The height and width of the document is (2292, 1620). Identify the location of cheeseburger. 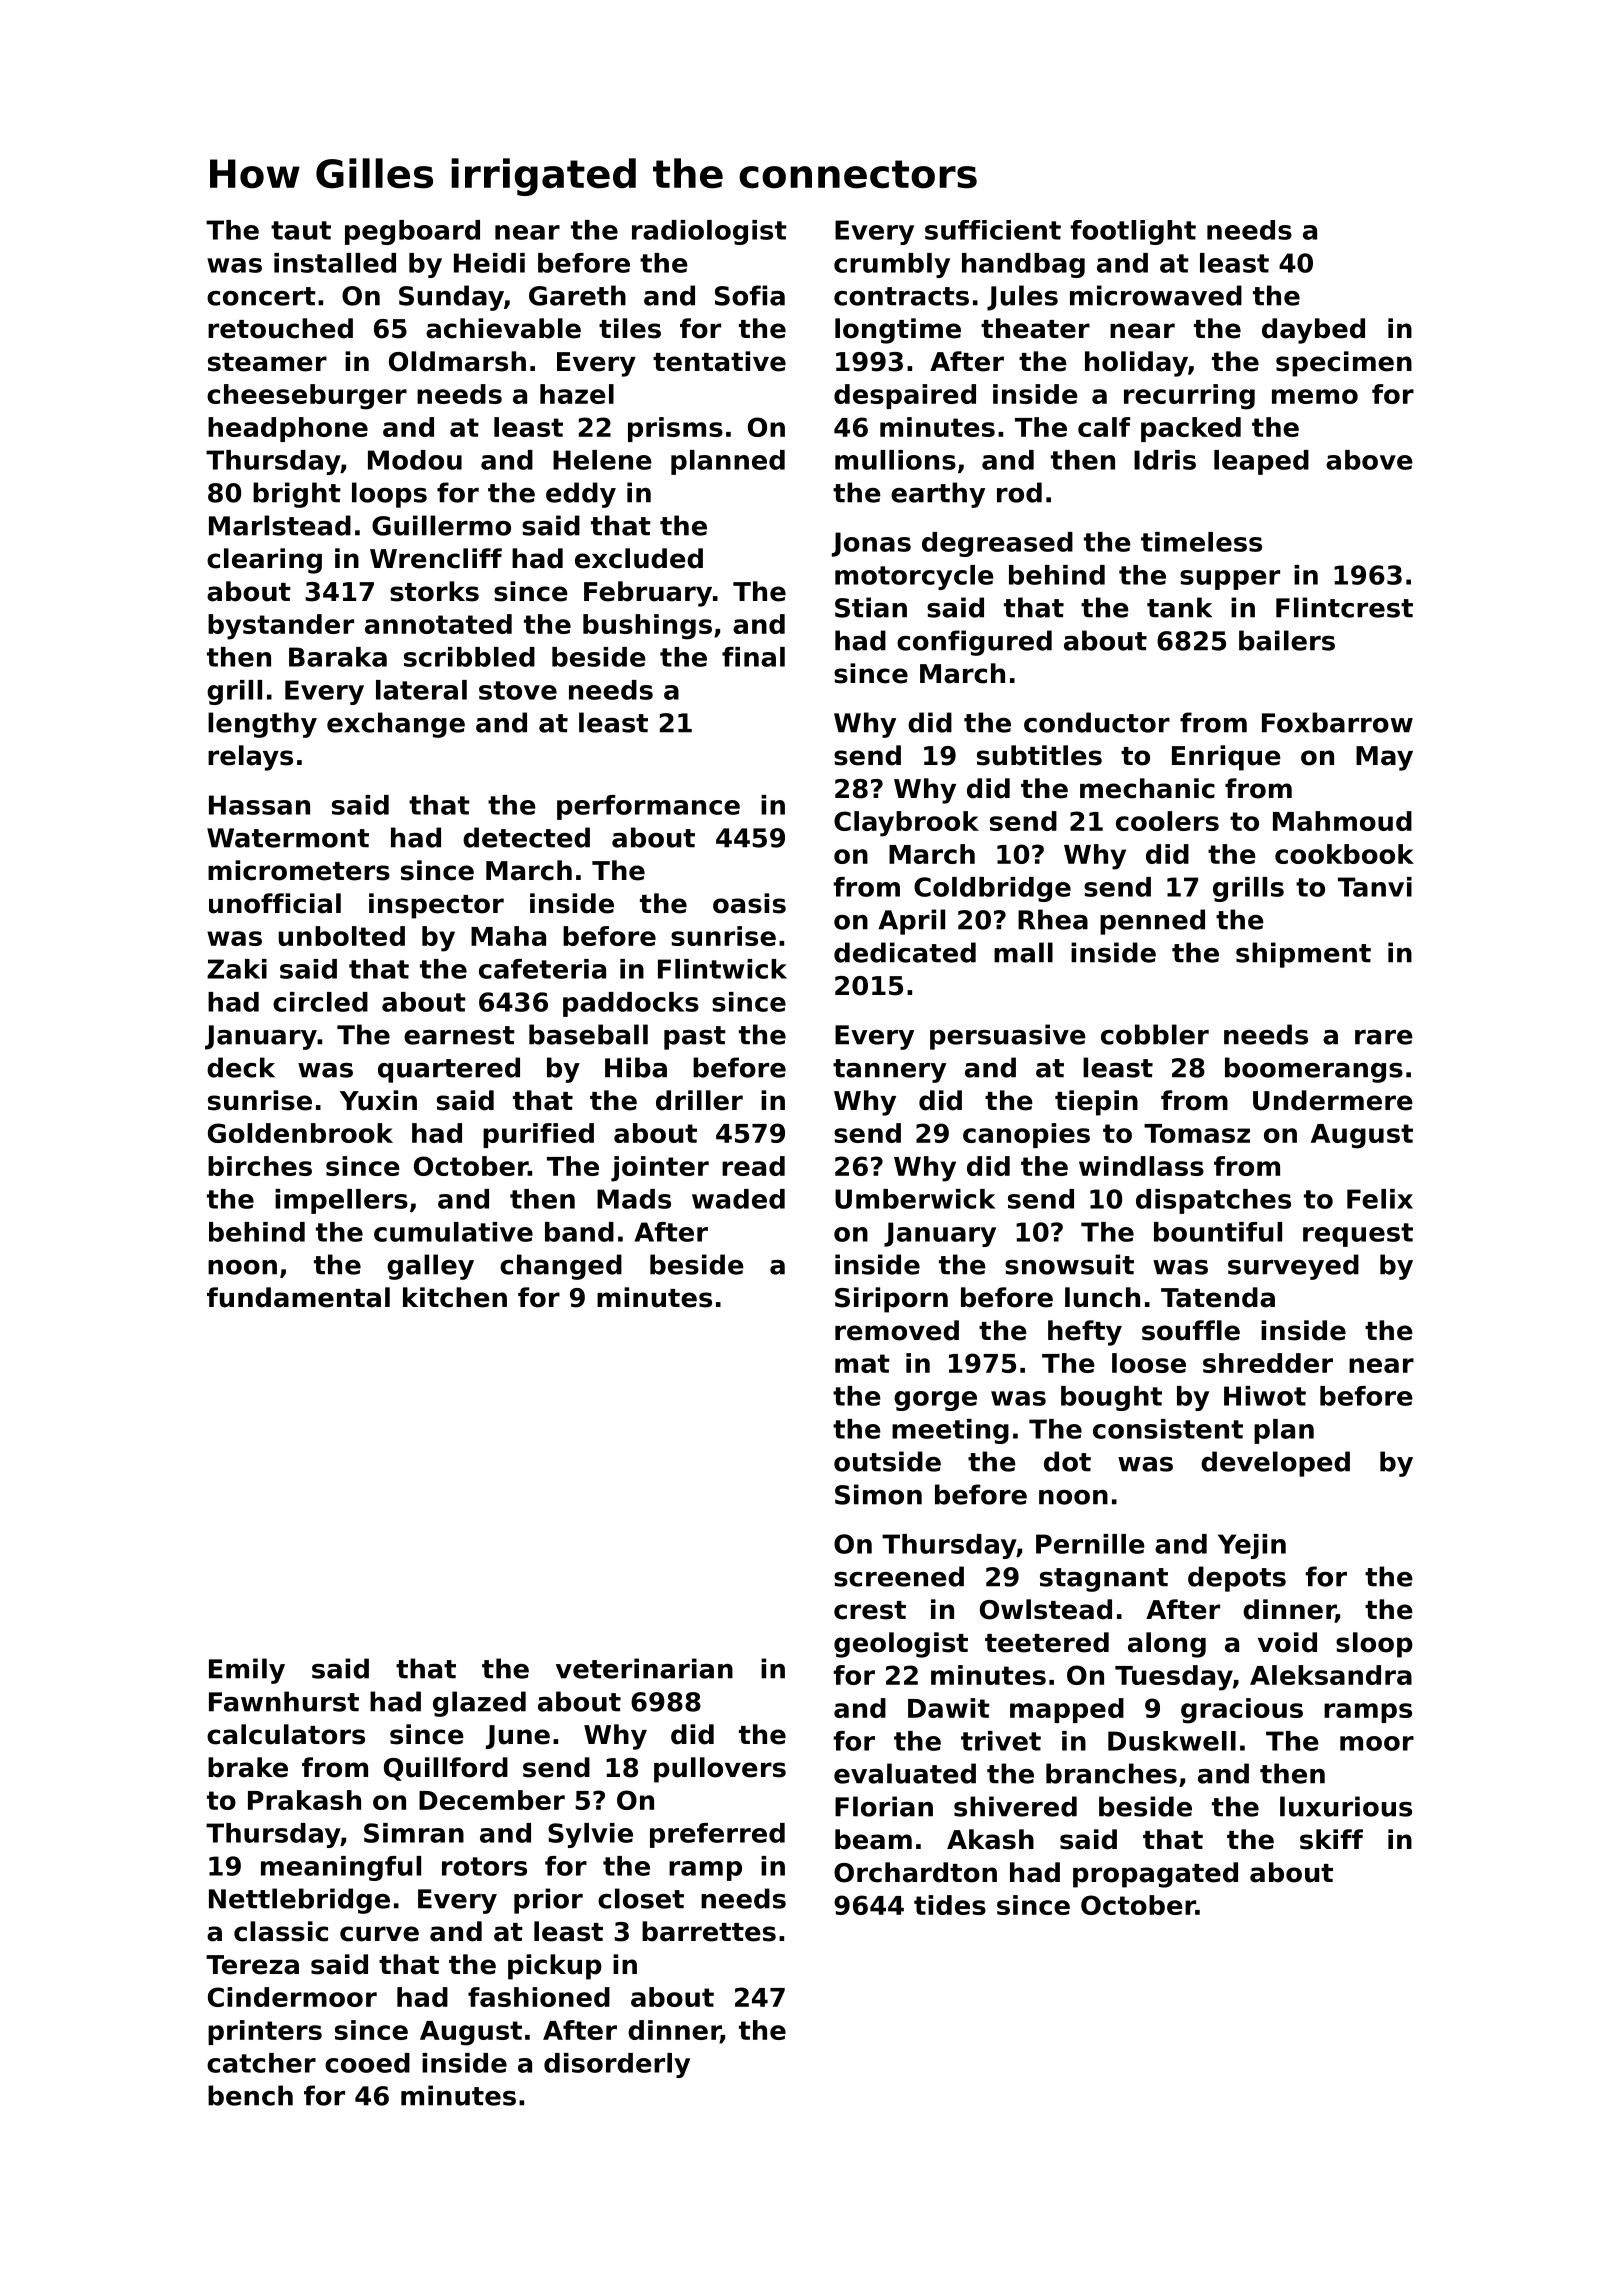
(307, 397).
